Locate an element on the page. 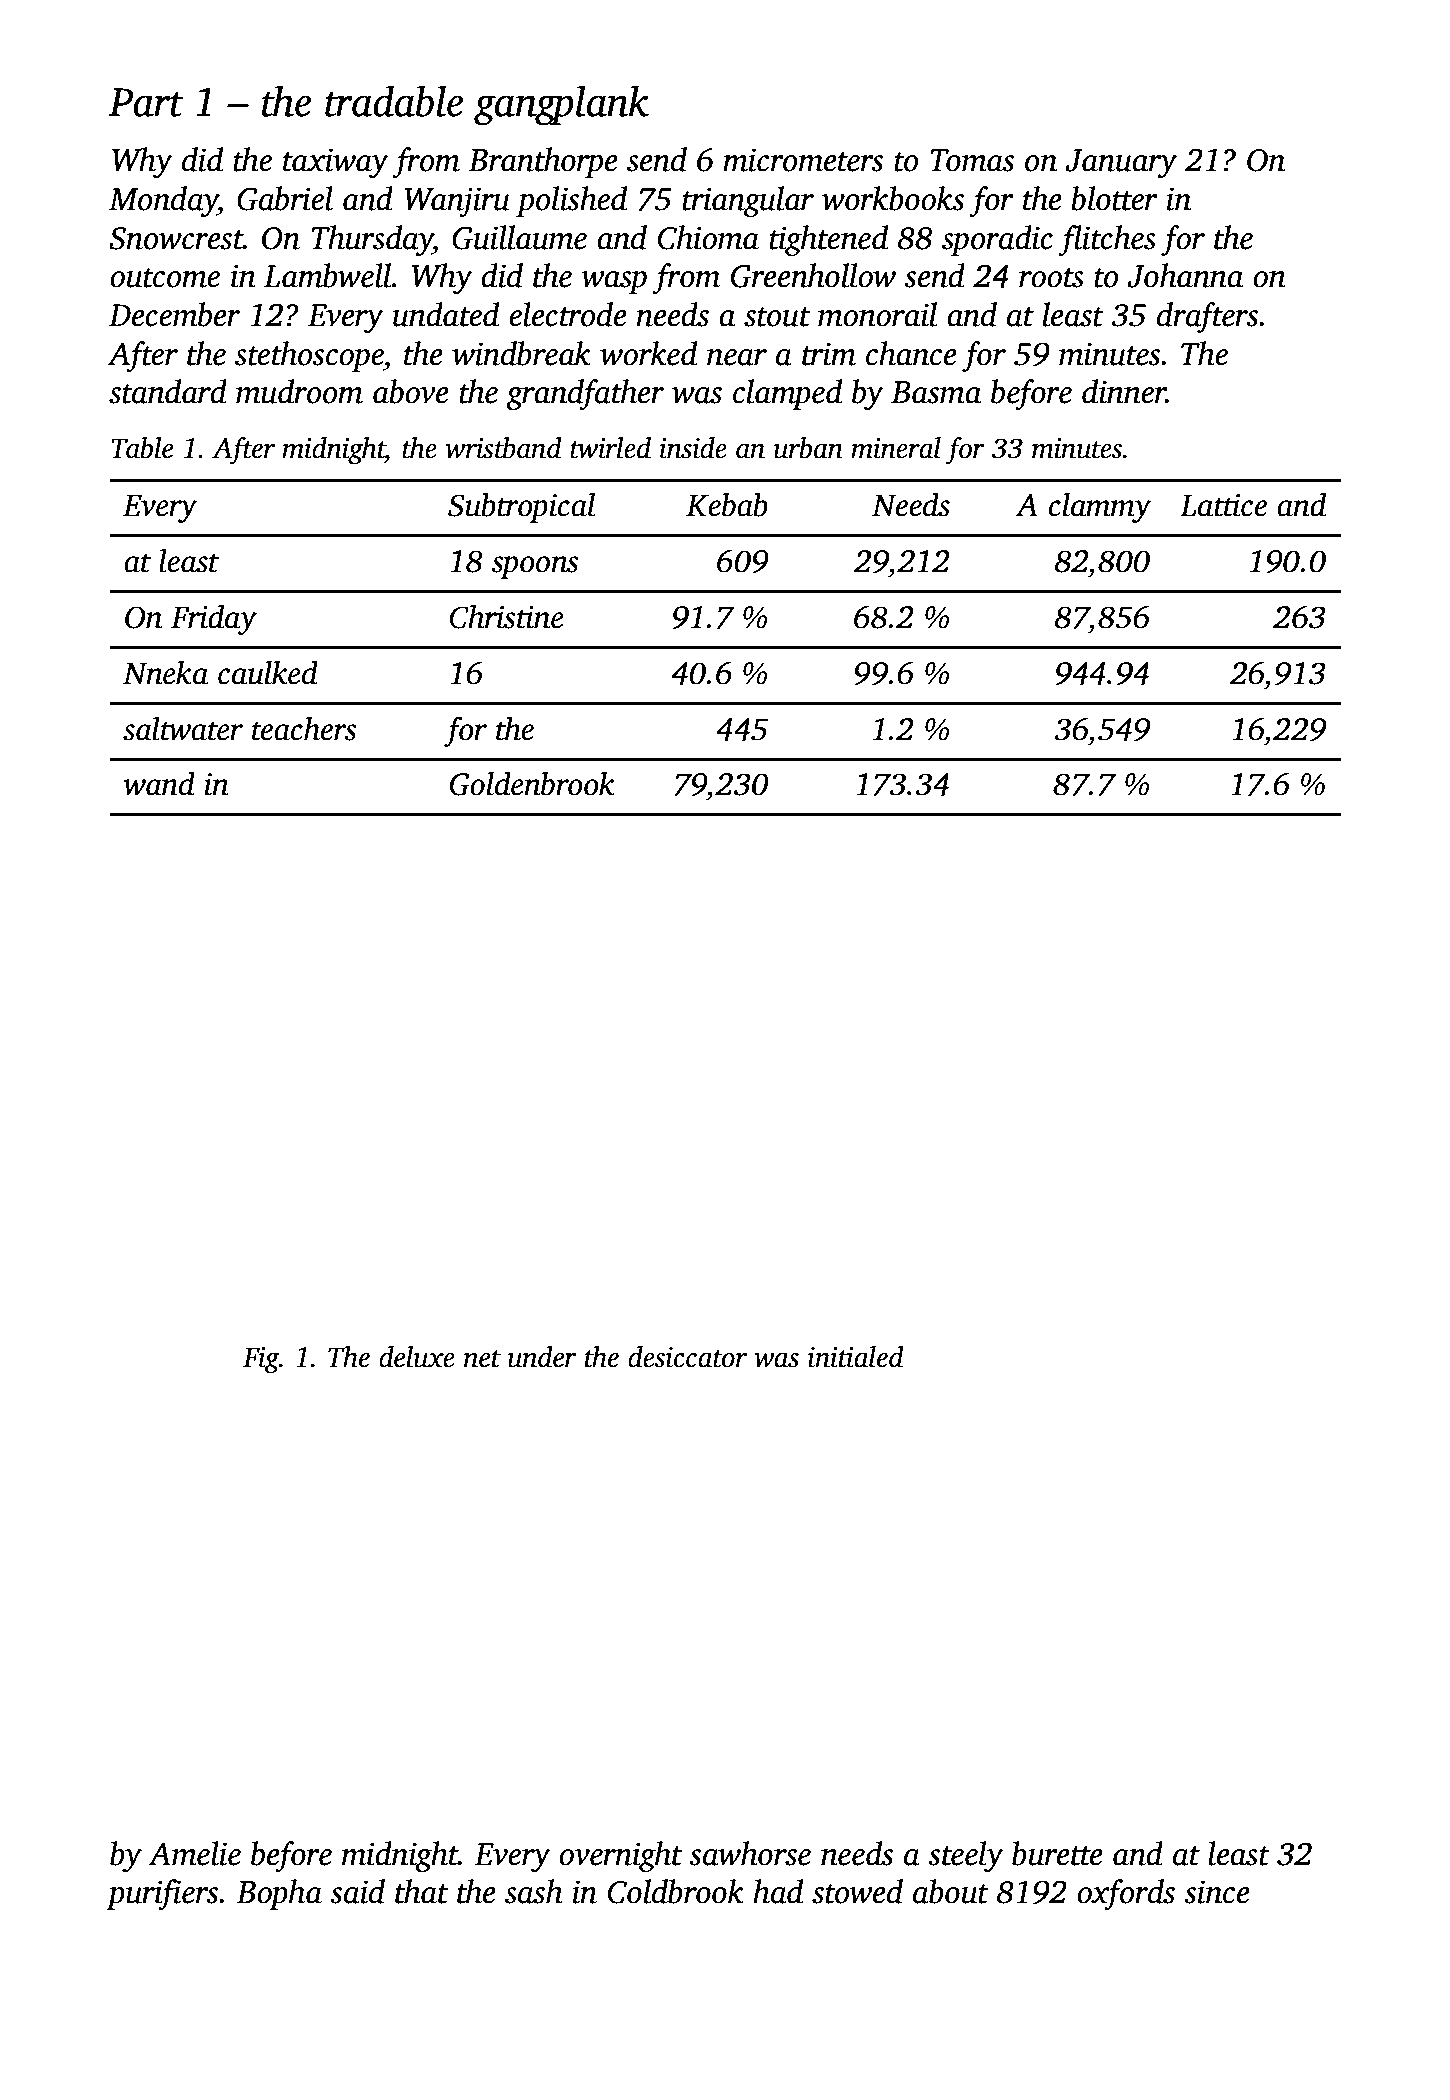  Part is located at coordinates (146, 102).
